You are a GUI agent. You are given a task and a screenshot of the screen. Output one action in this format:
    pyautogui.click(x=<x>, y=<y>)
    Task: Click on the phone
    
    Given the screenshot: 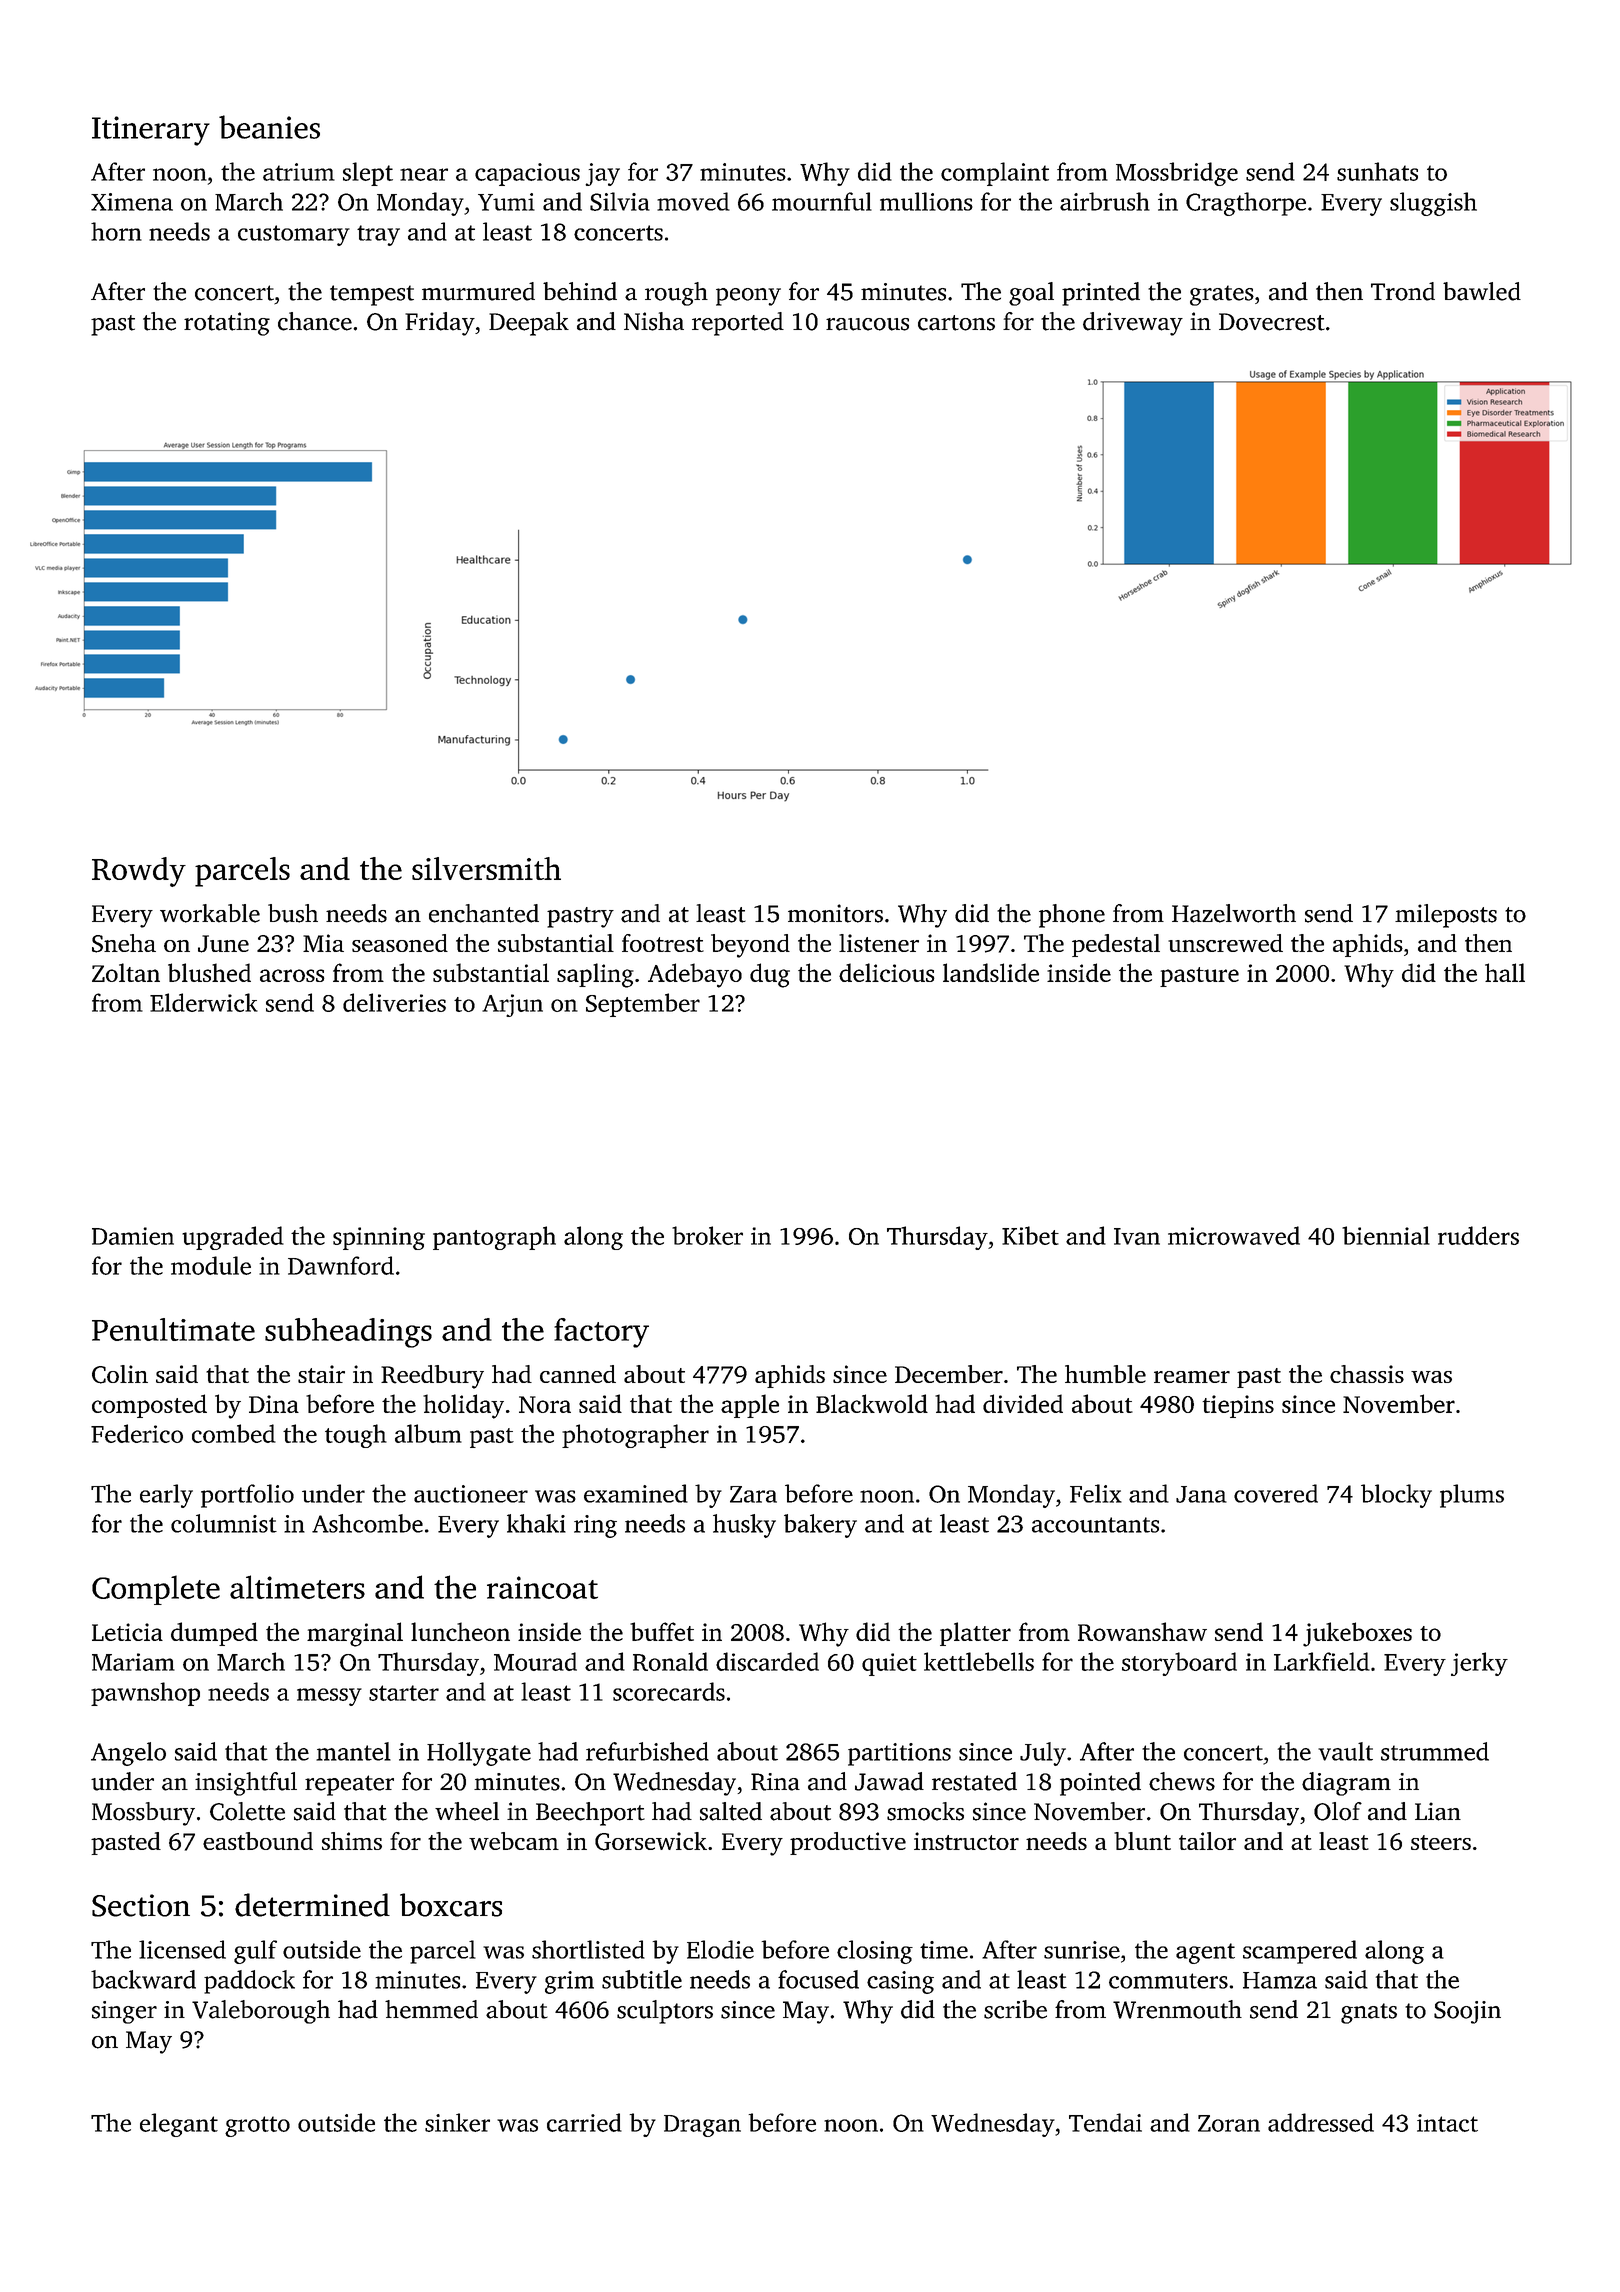 What is the action you would take?
    pyautogui.click(x=1072, y=916)
